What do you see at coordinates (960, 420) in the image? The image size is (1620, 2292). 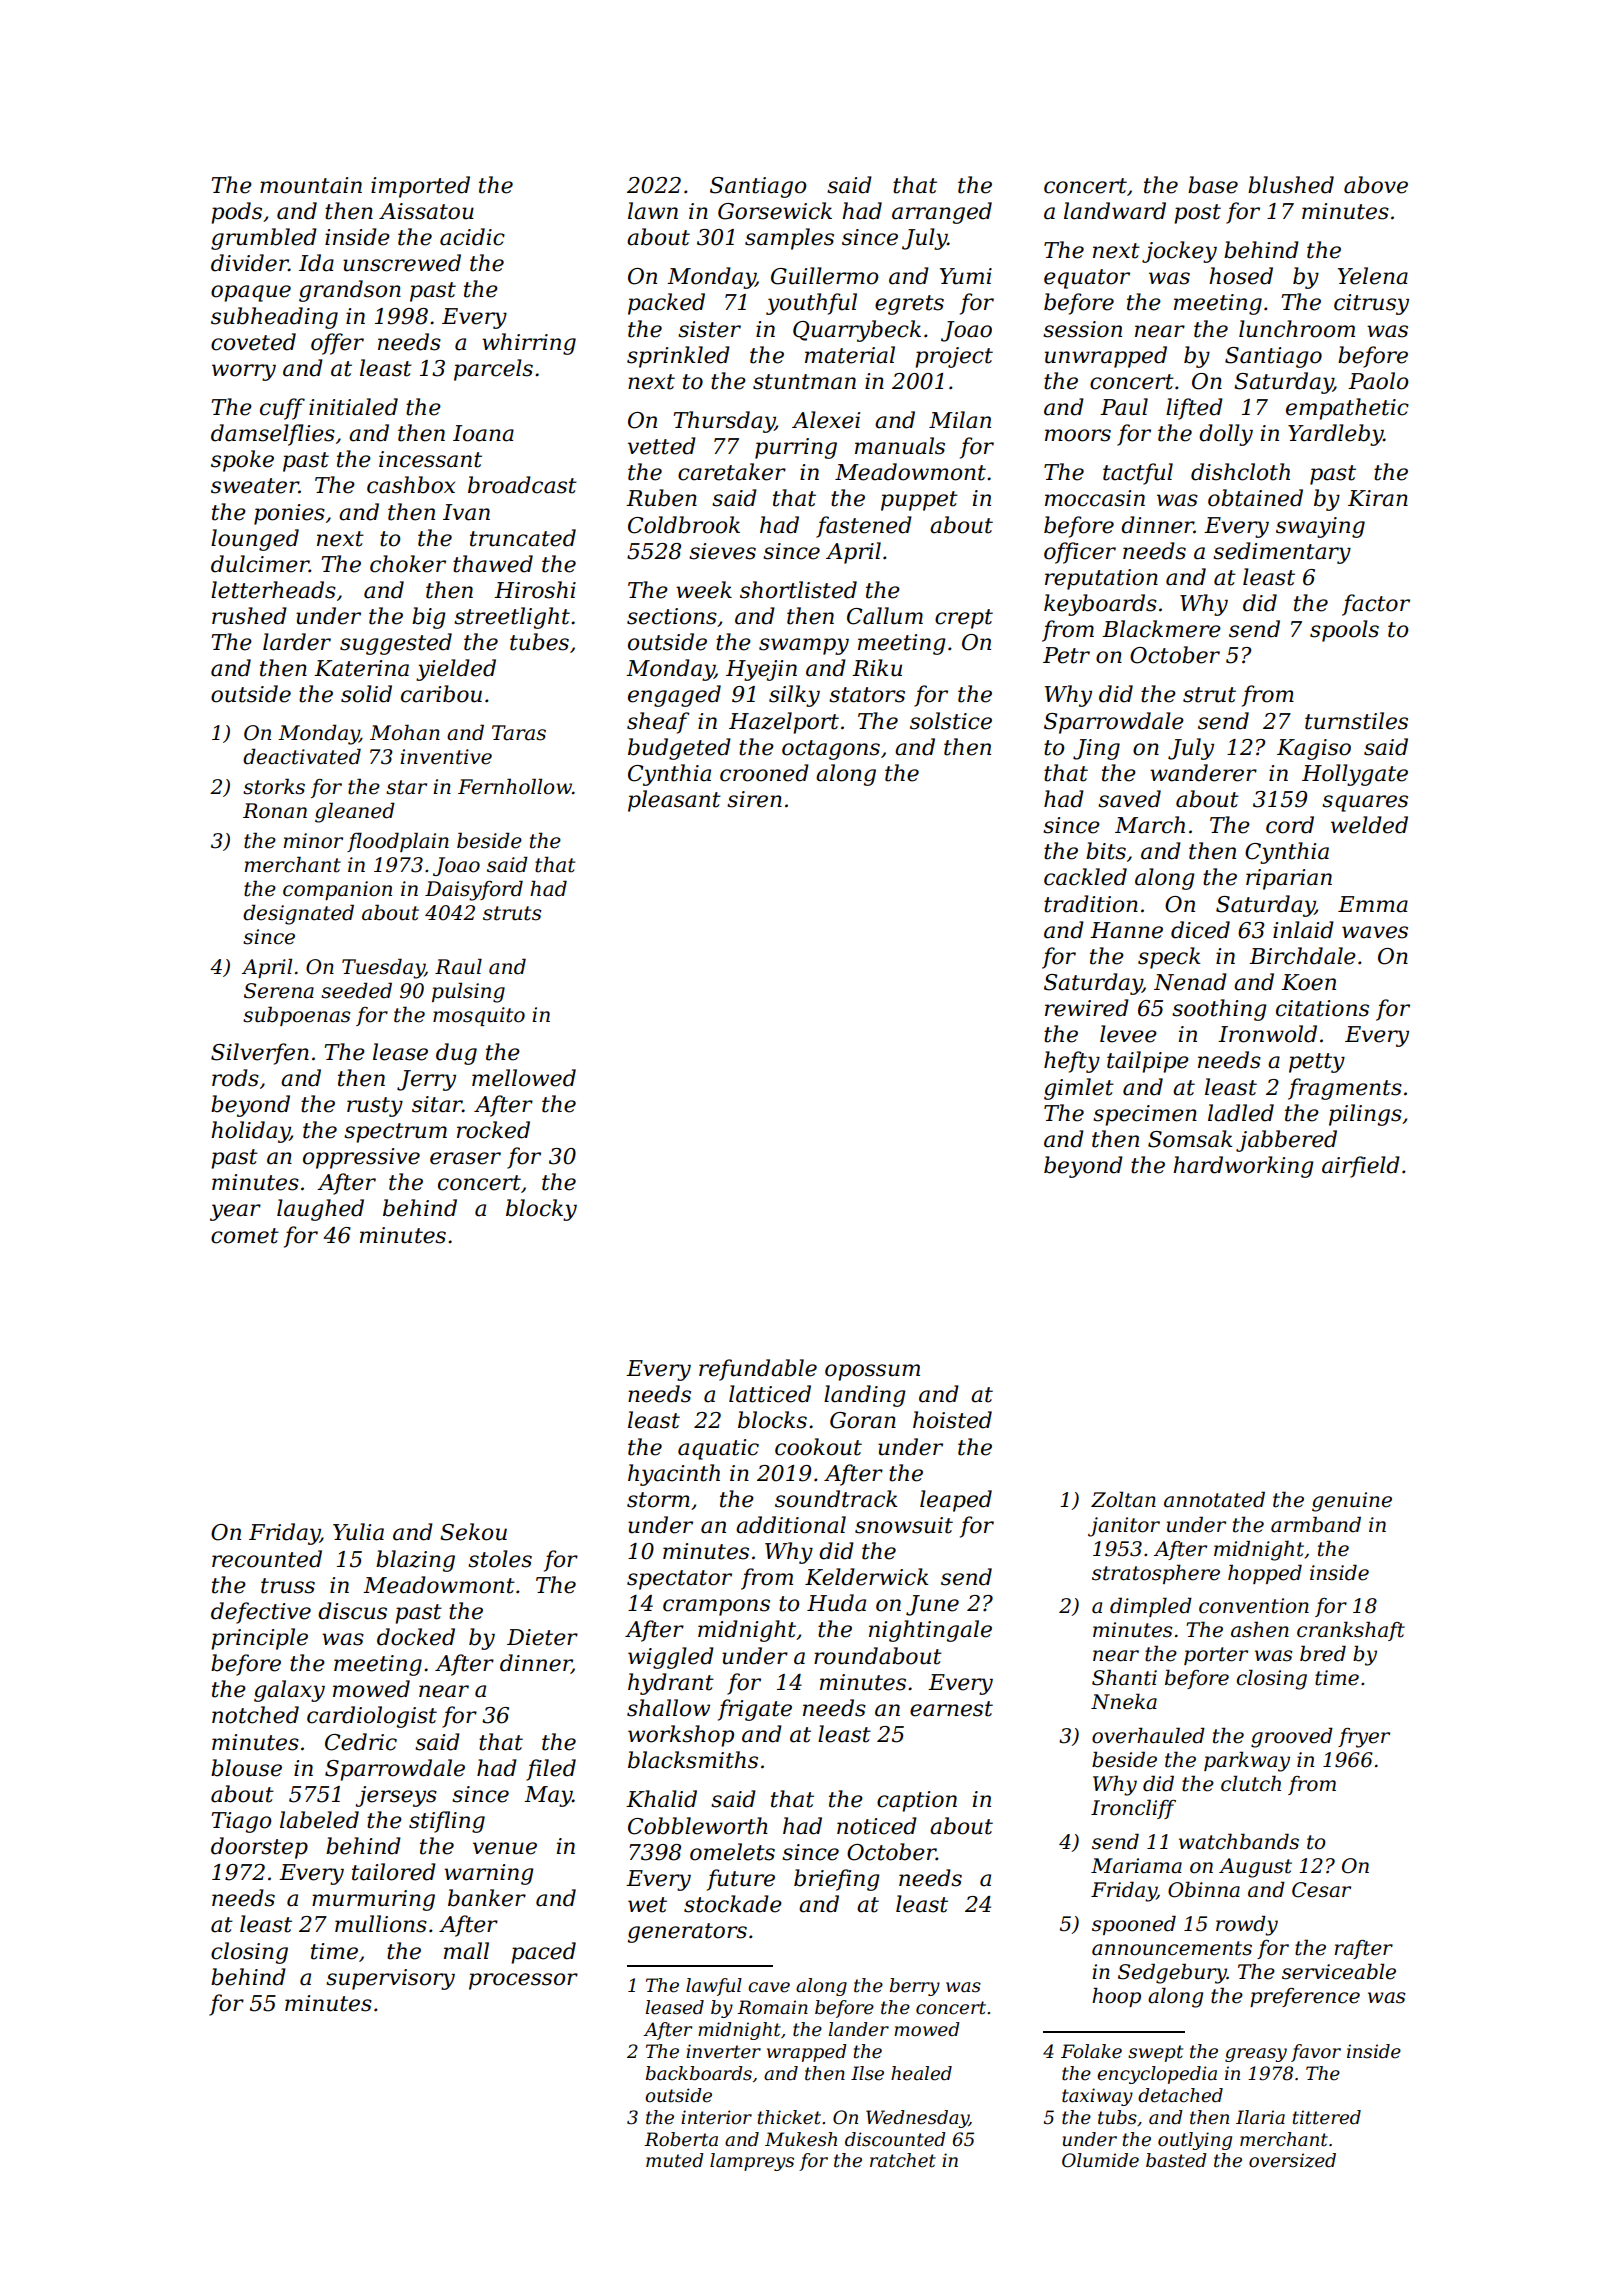 I see `Milan` at bounding box center [960, 420].
